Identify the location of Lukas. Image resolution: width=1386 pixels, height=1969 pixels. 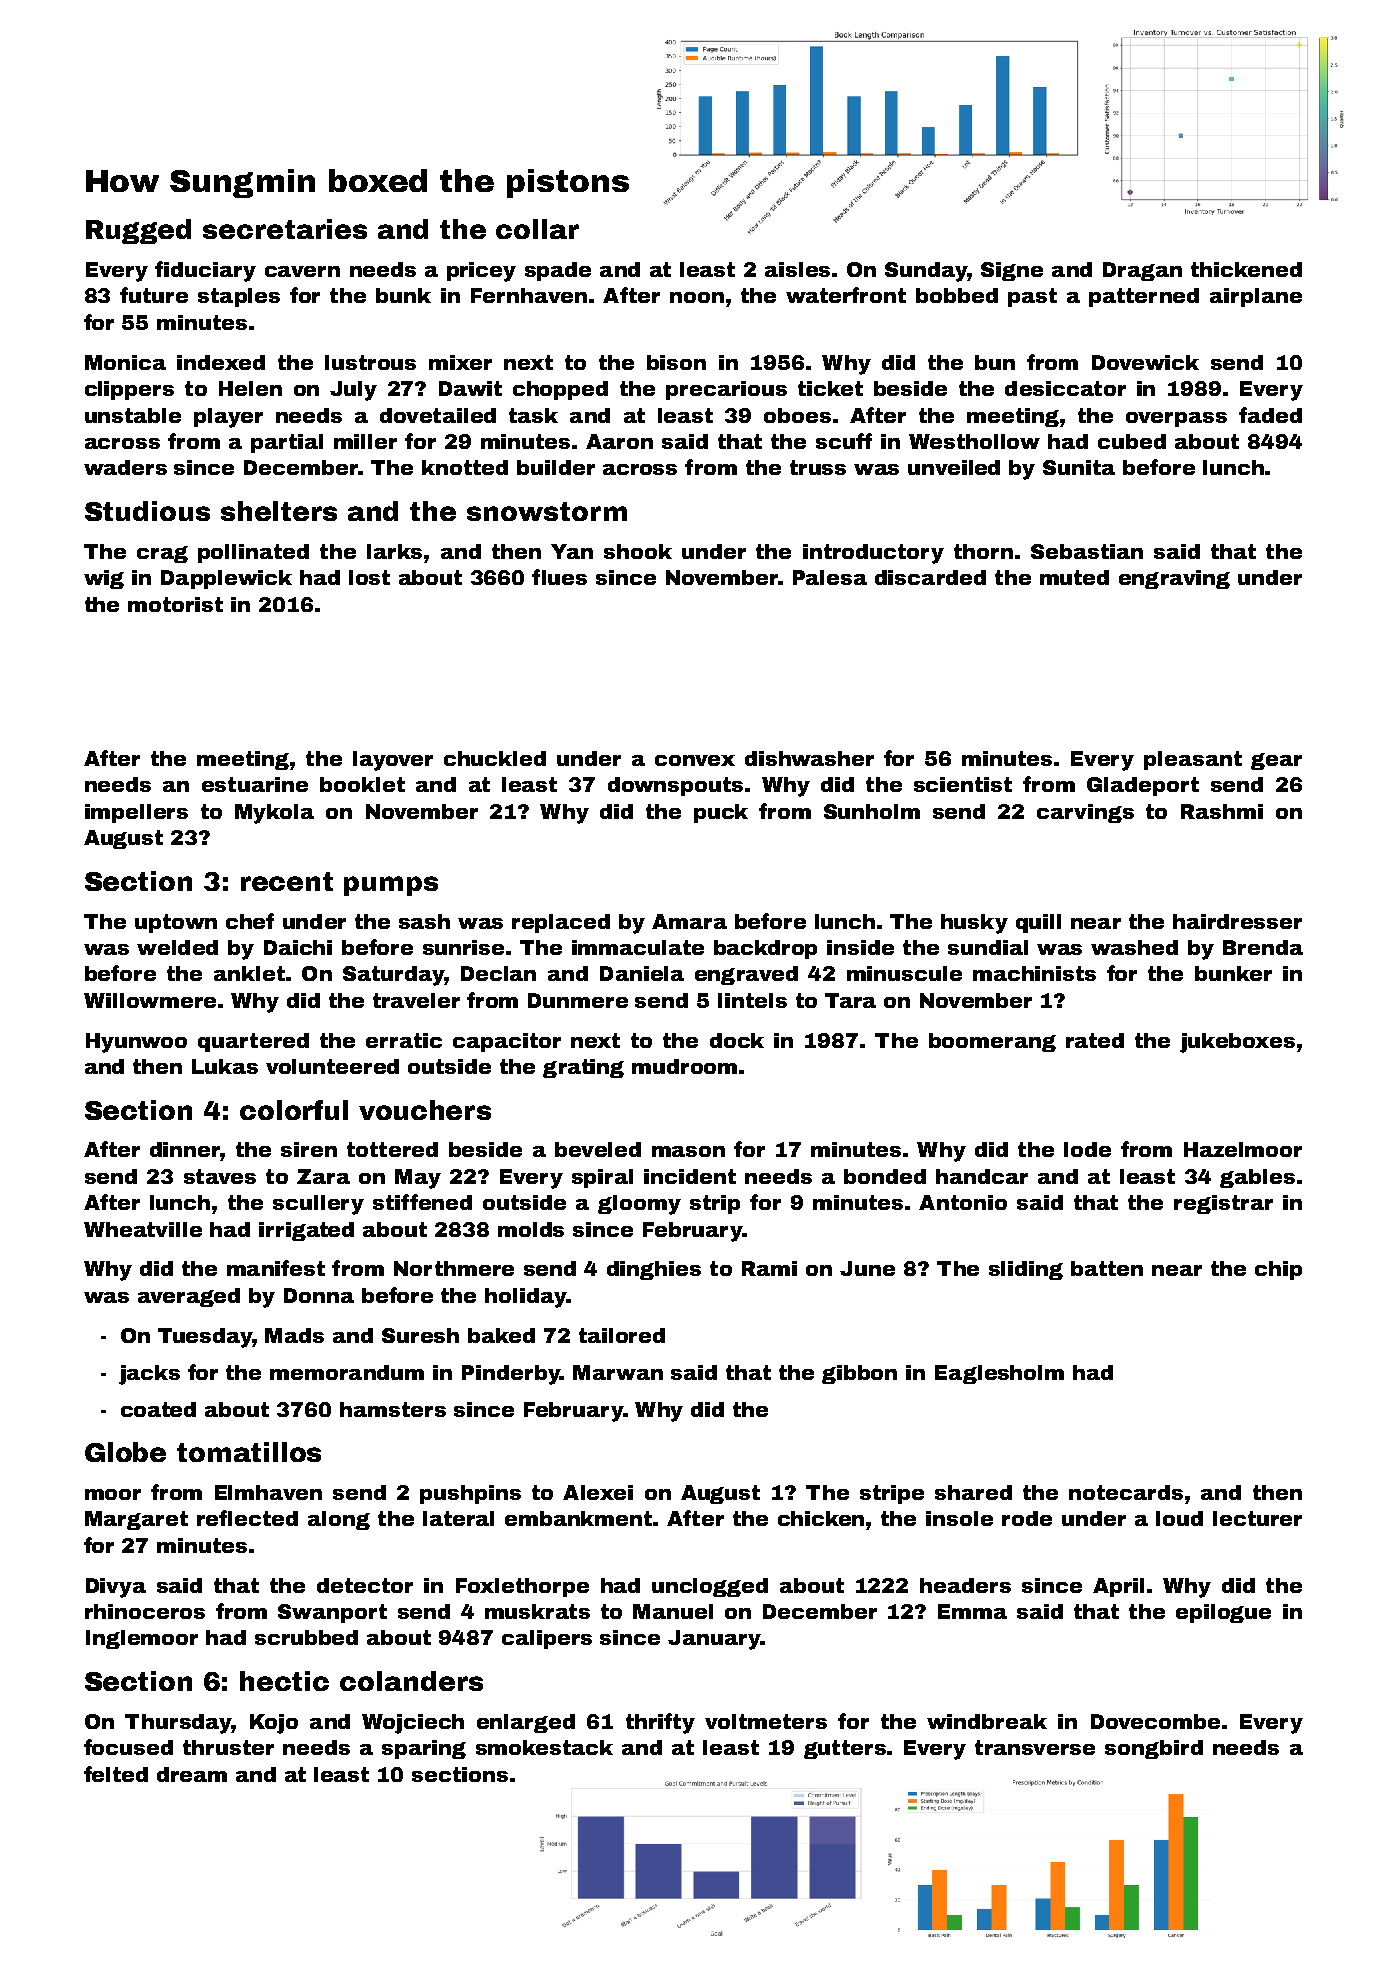
(225, 1066).
